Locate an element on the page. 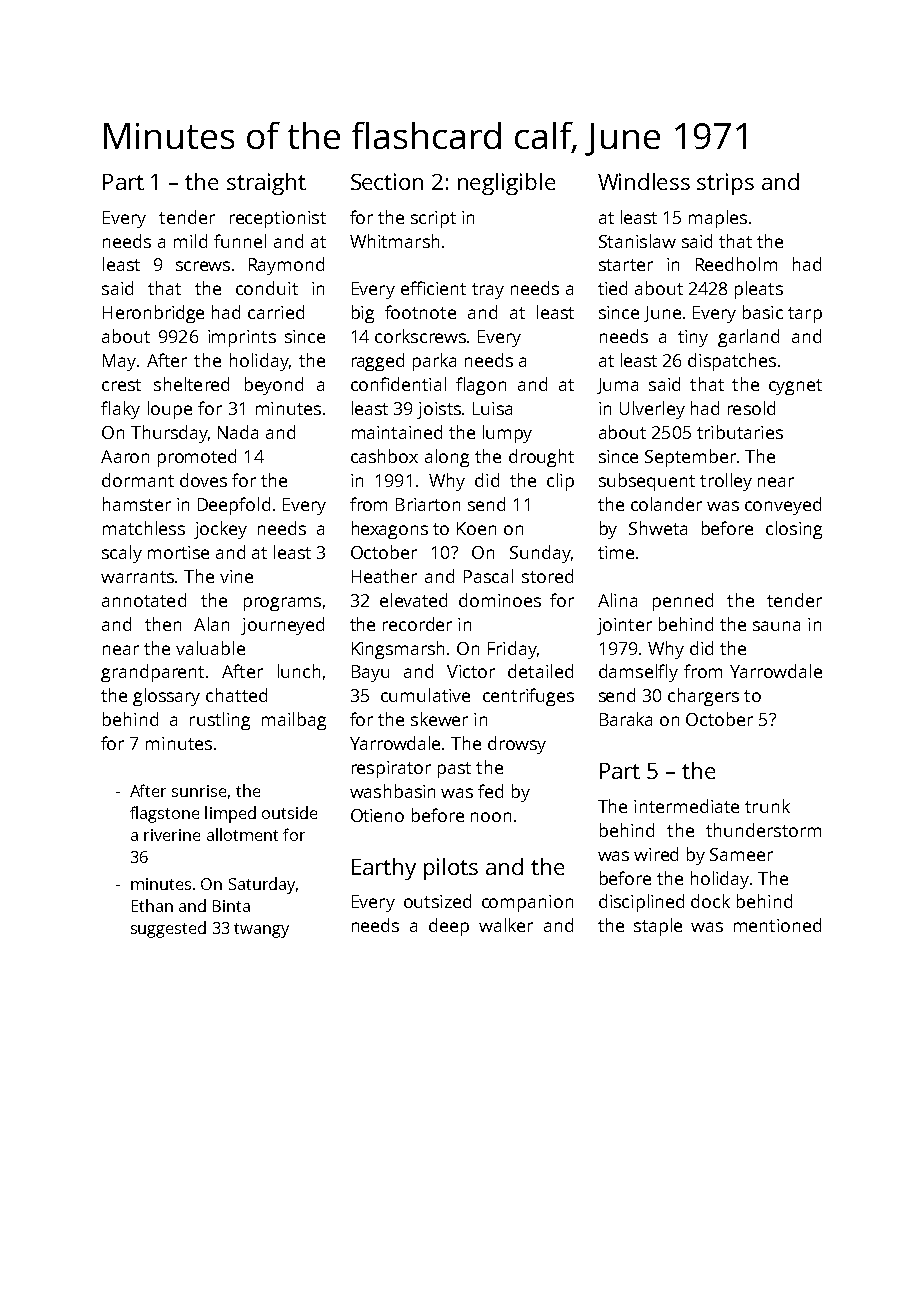  pilots is located at coordinates (451, 869).
